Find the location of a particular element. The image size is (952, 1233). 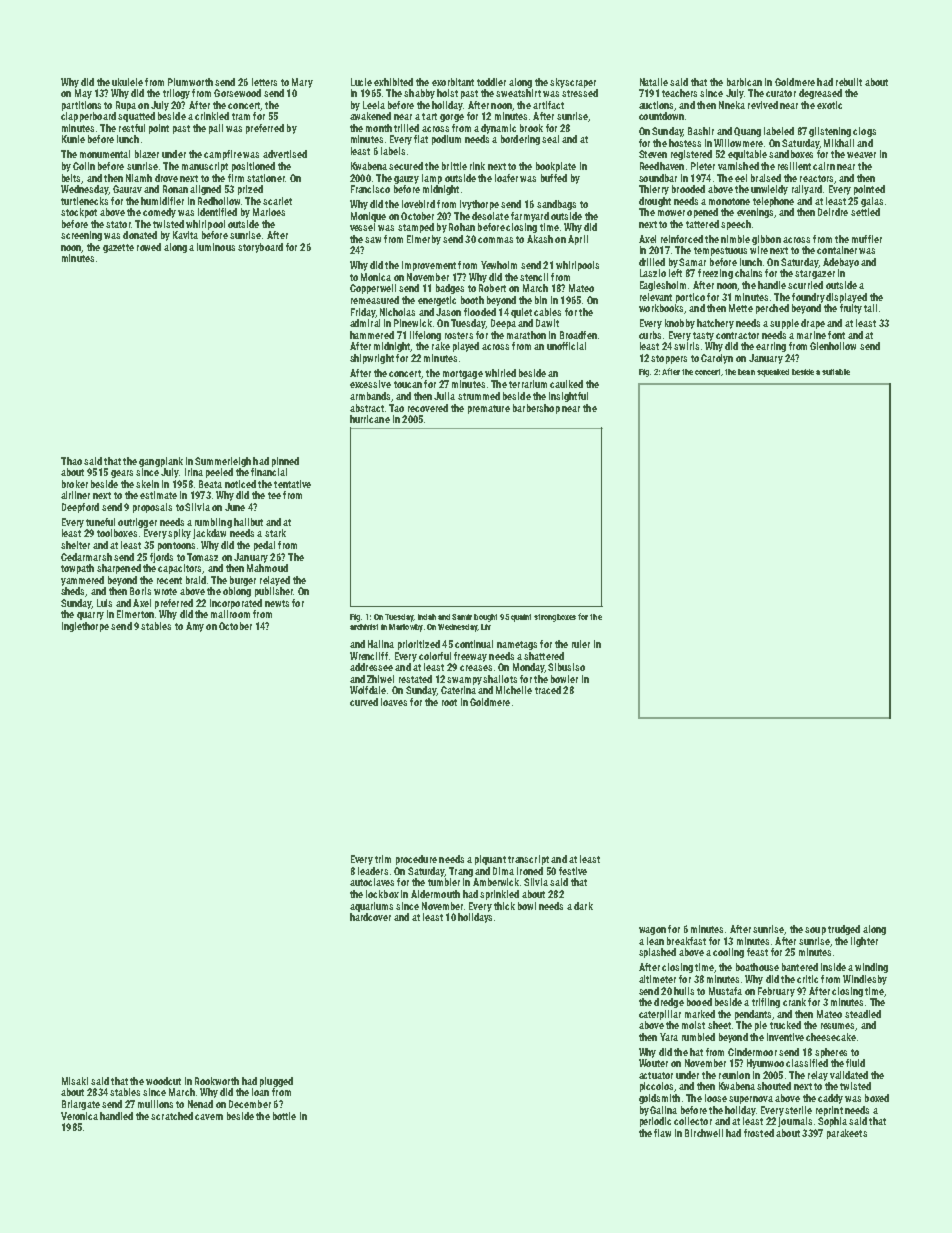

Misaki is located at coordinates (75, 1081).
